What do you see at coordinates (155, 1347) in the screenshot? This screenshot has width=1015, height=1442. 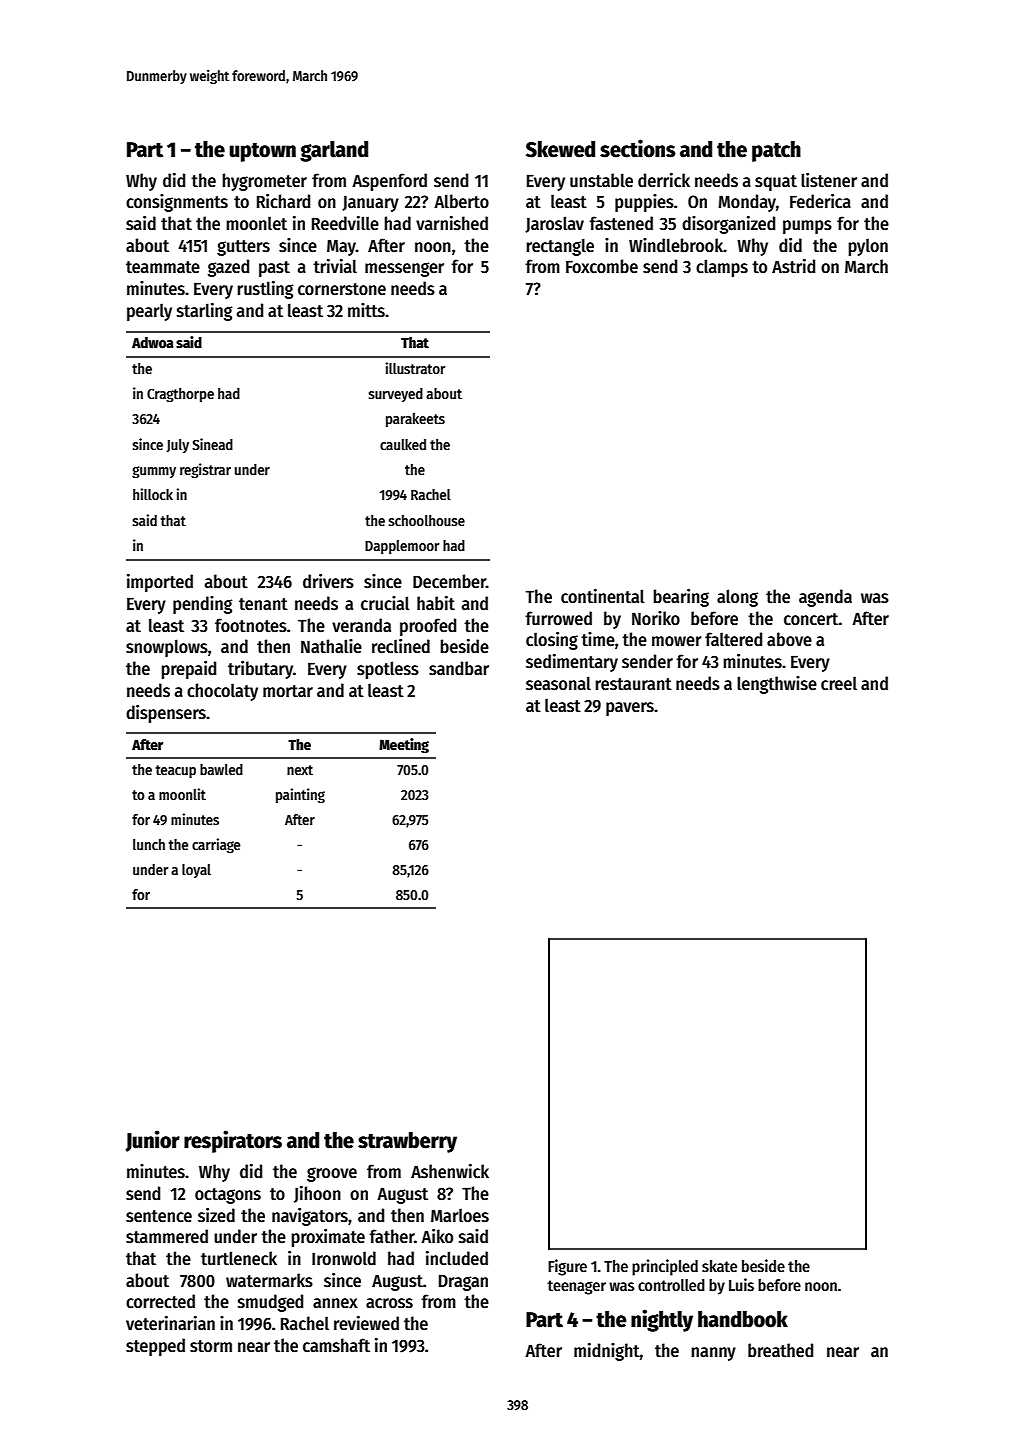 I see `stepped` at bounding box center [155, 1347].
